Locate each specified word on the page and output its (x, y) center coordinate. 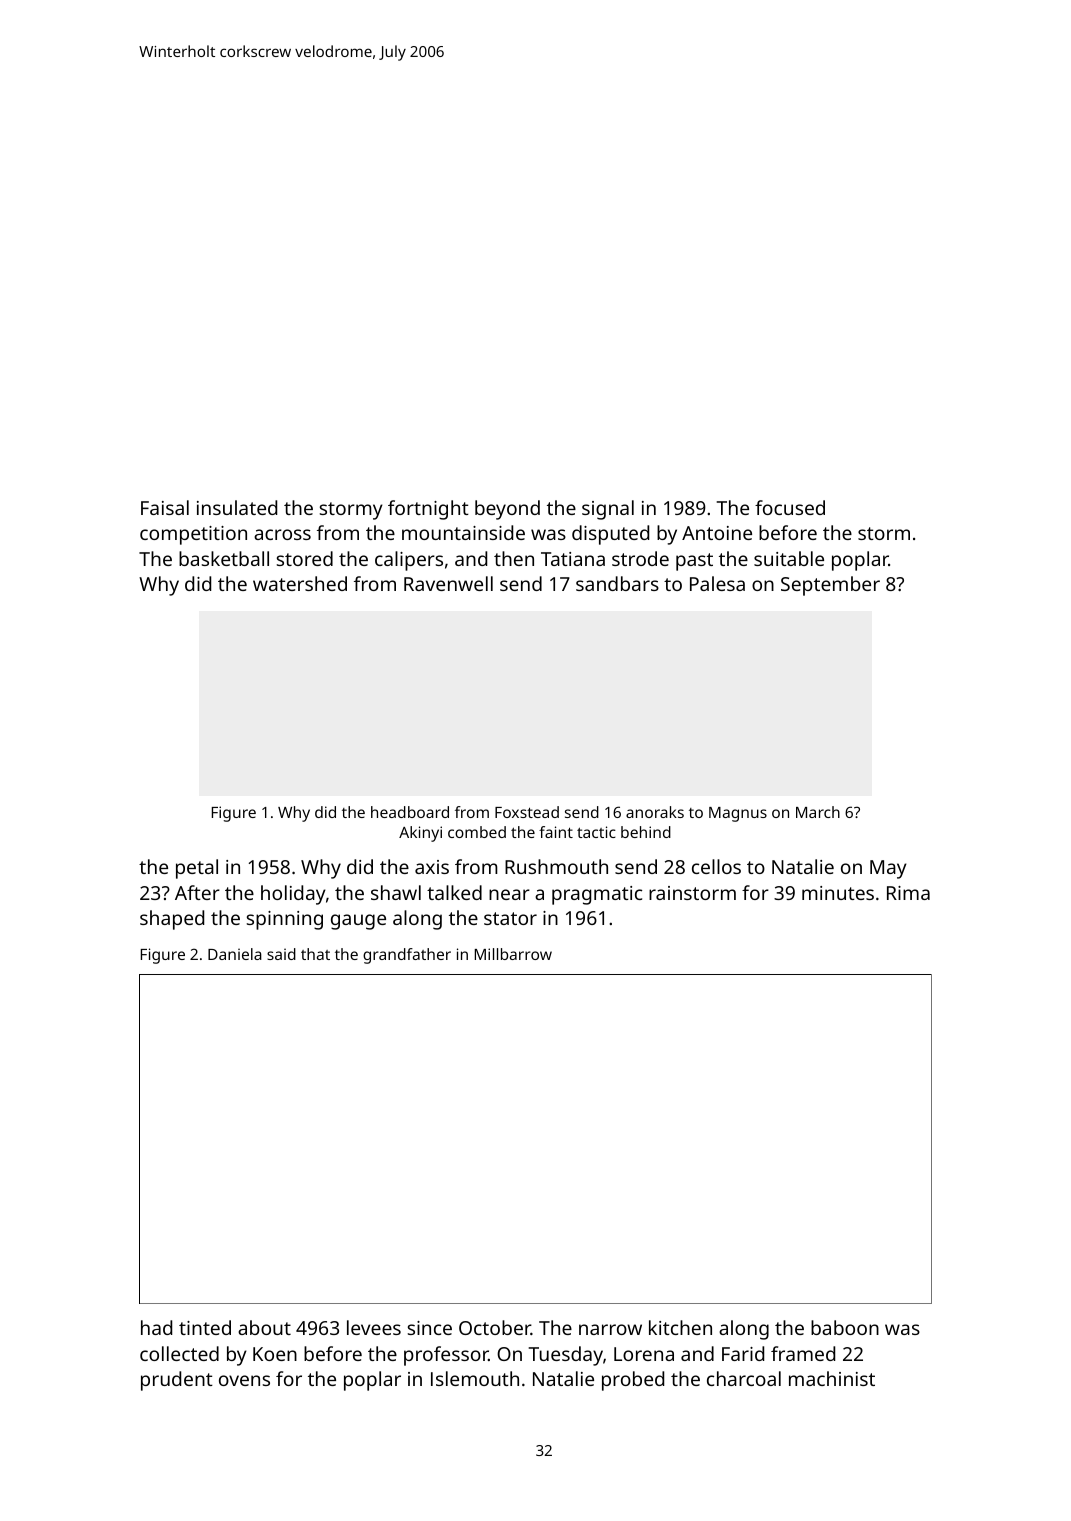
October (495, 1327)
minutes (838, 893)
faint (556, 832)
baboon (845, 1327)
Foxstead (527, 812)
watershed (300, 583)
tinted (205, 1327)
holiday (293, 895)
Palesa (717, 583)
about (264, 1327)
